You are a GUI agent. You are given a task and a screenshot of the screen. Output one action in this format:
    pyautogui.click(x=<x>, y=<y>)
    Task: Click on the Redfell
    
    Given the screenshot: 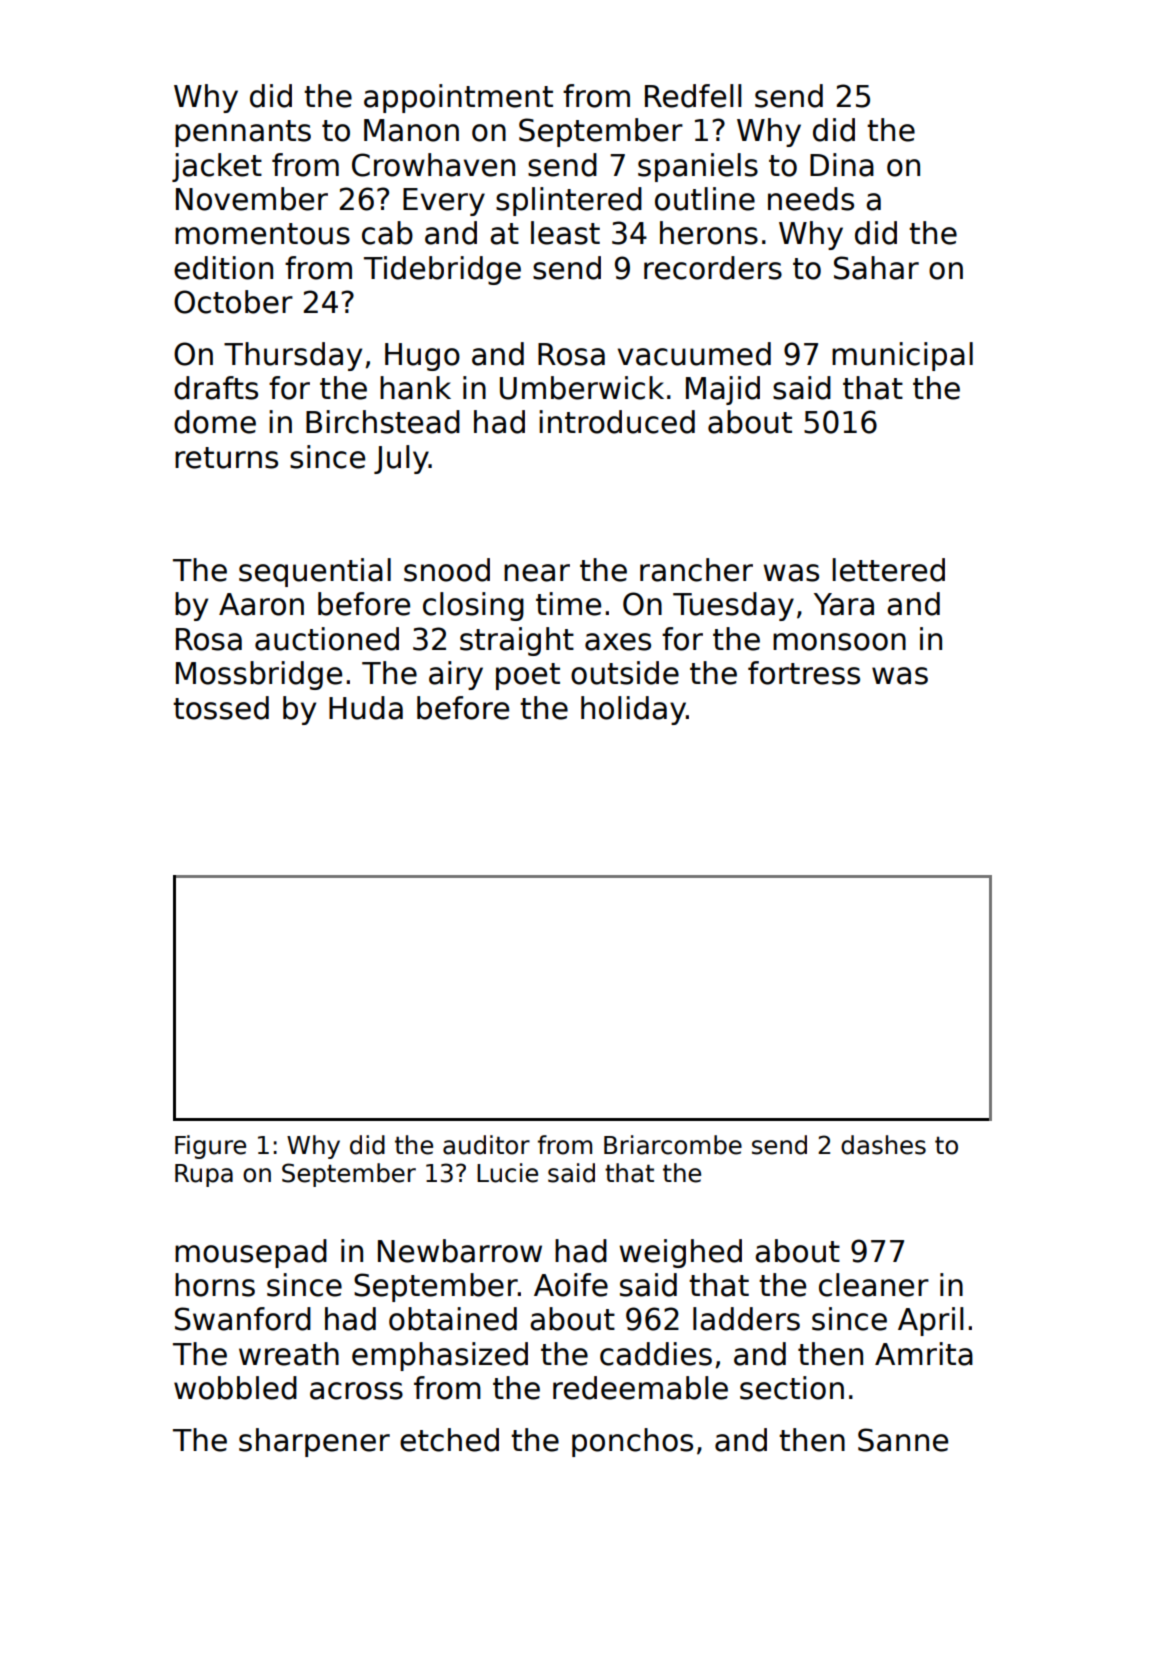 What is the action you would take?
    pyautogui.click(x=693, y=96)
